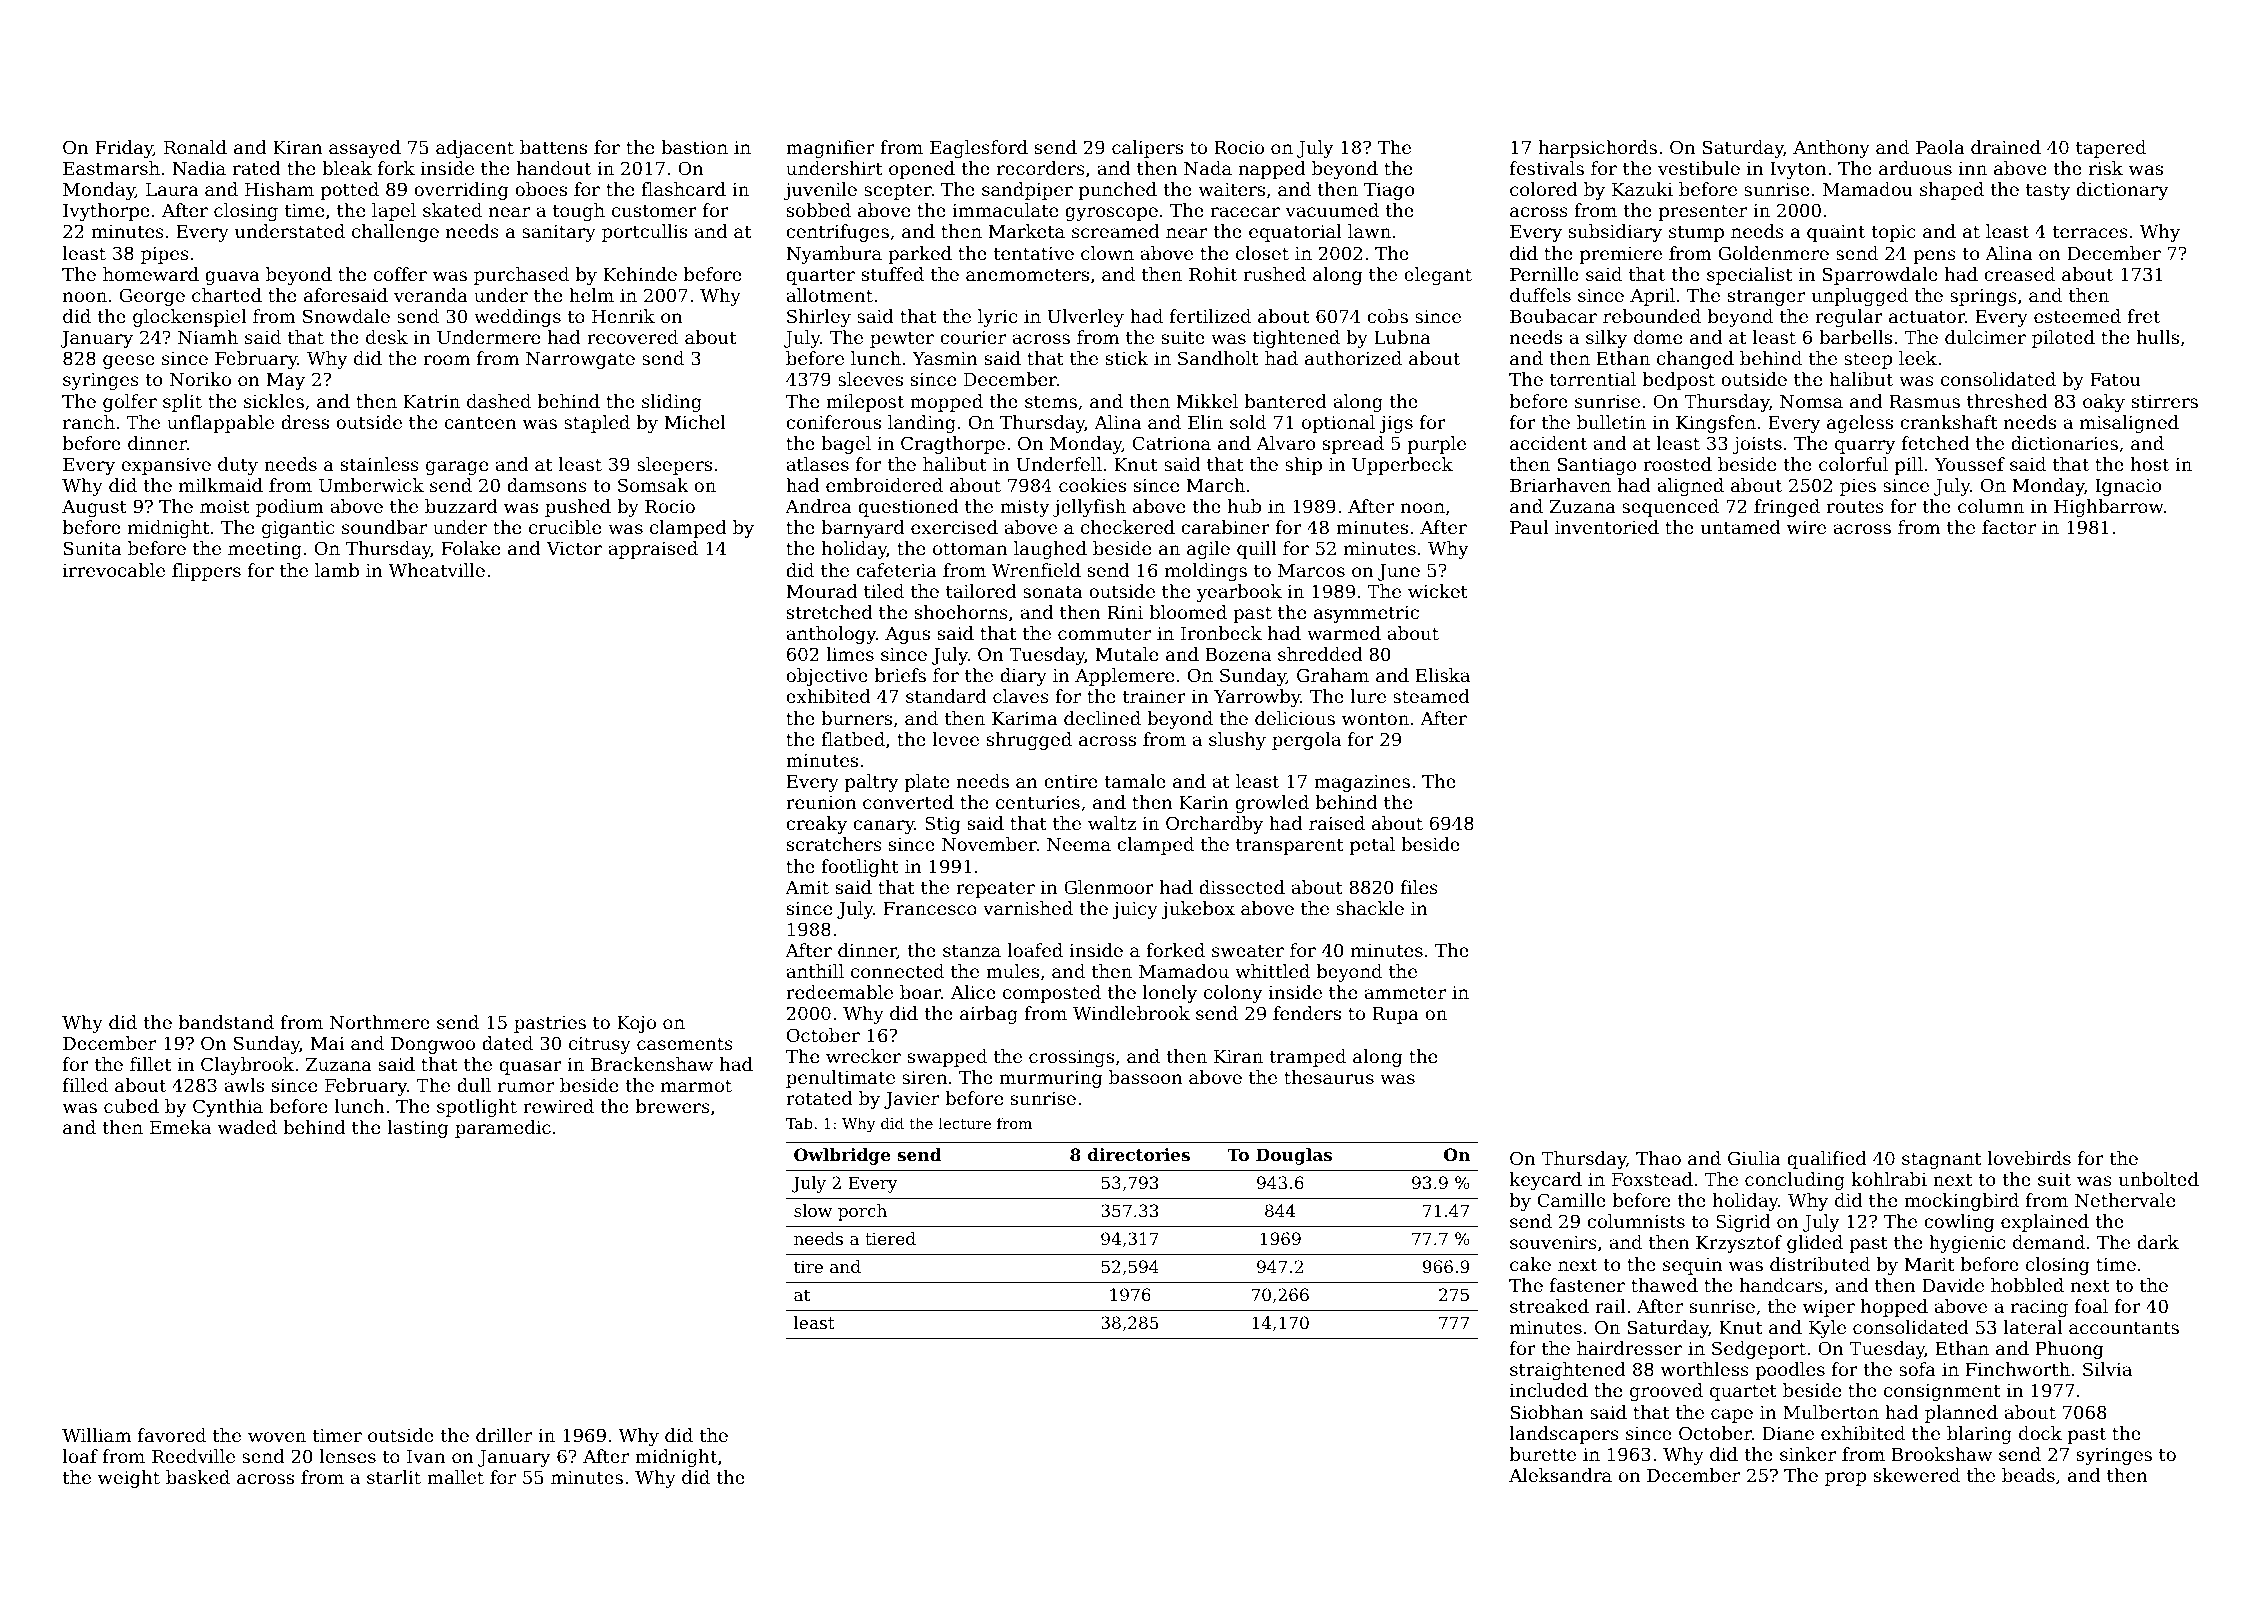 The width and height of the screenshot is (2264, 1601). What do you see at coordinates (198, 1477) in the screenshot?
I see `basked` at bounding box center [198, 1477].
